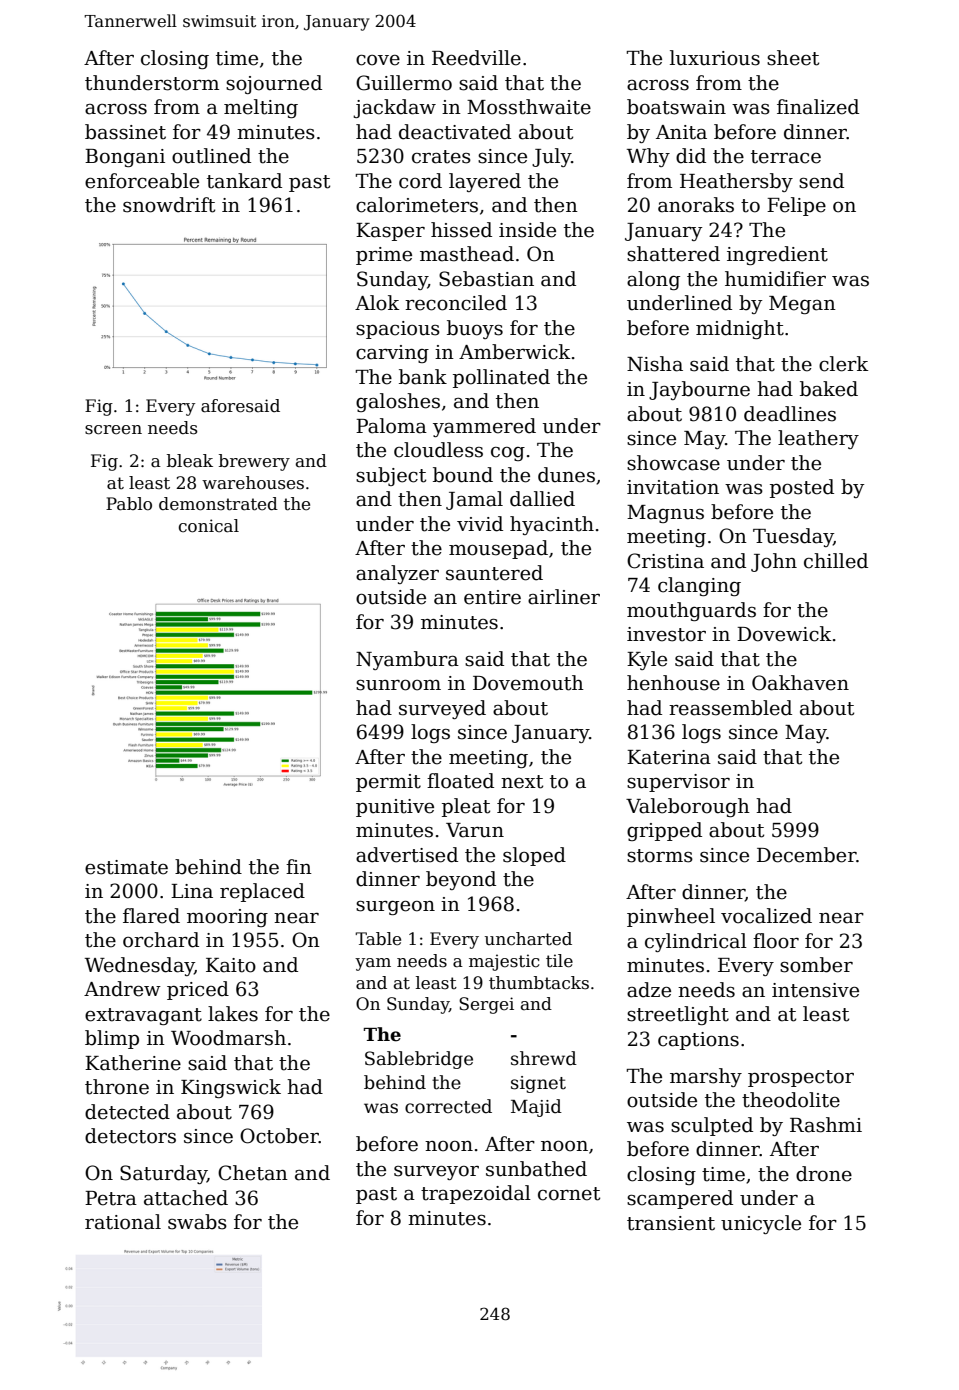  I want to click on entire, so click(492, 597).
